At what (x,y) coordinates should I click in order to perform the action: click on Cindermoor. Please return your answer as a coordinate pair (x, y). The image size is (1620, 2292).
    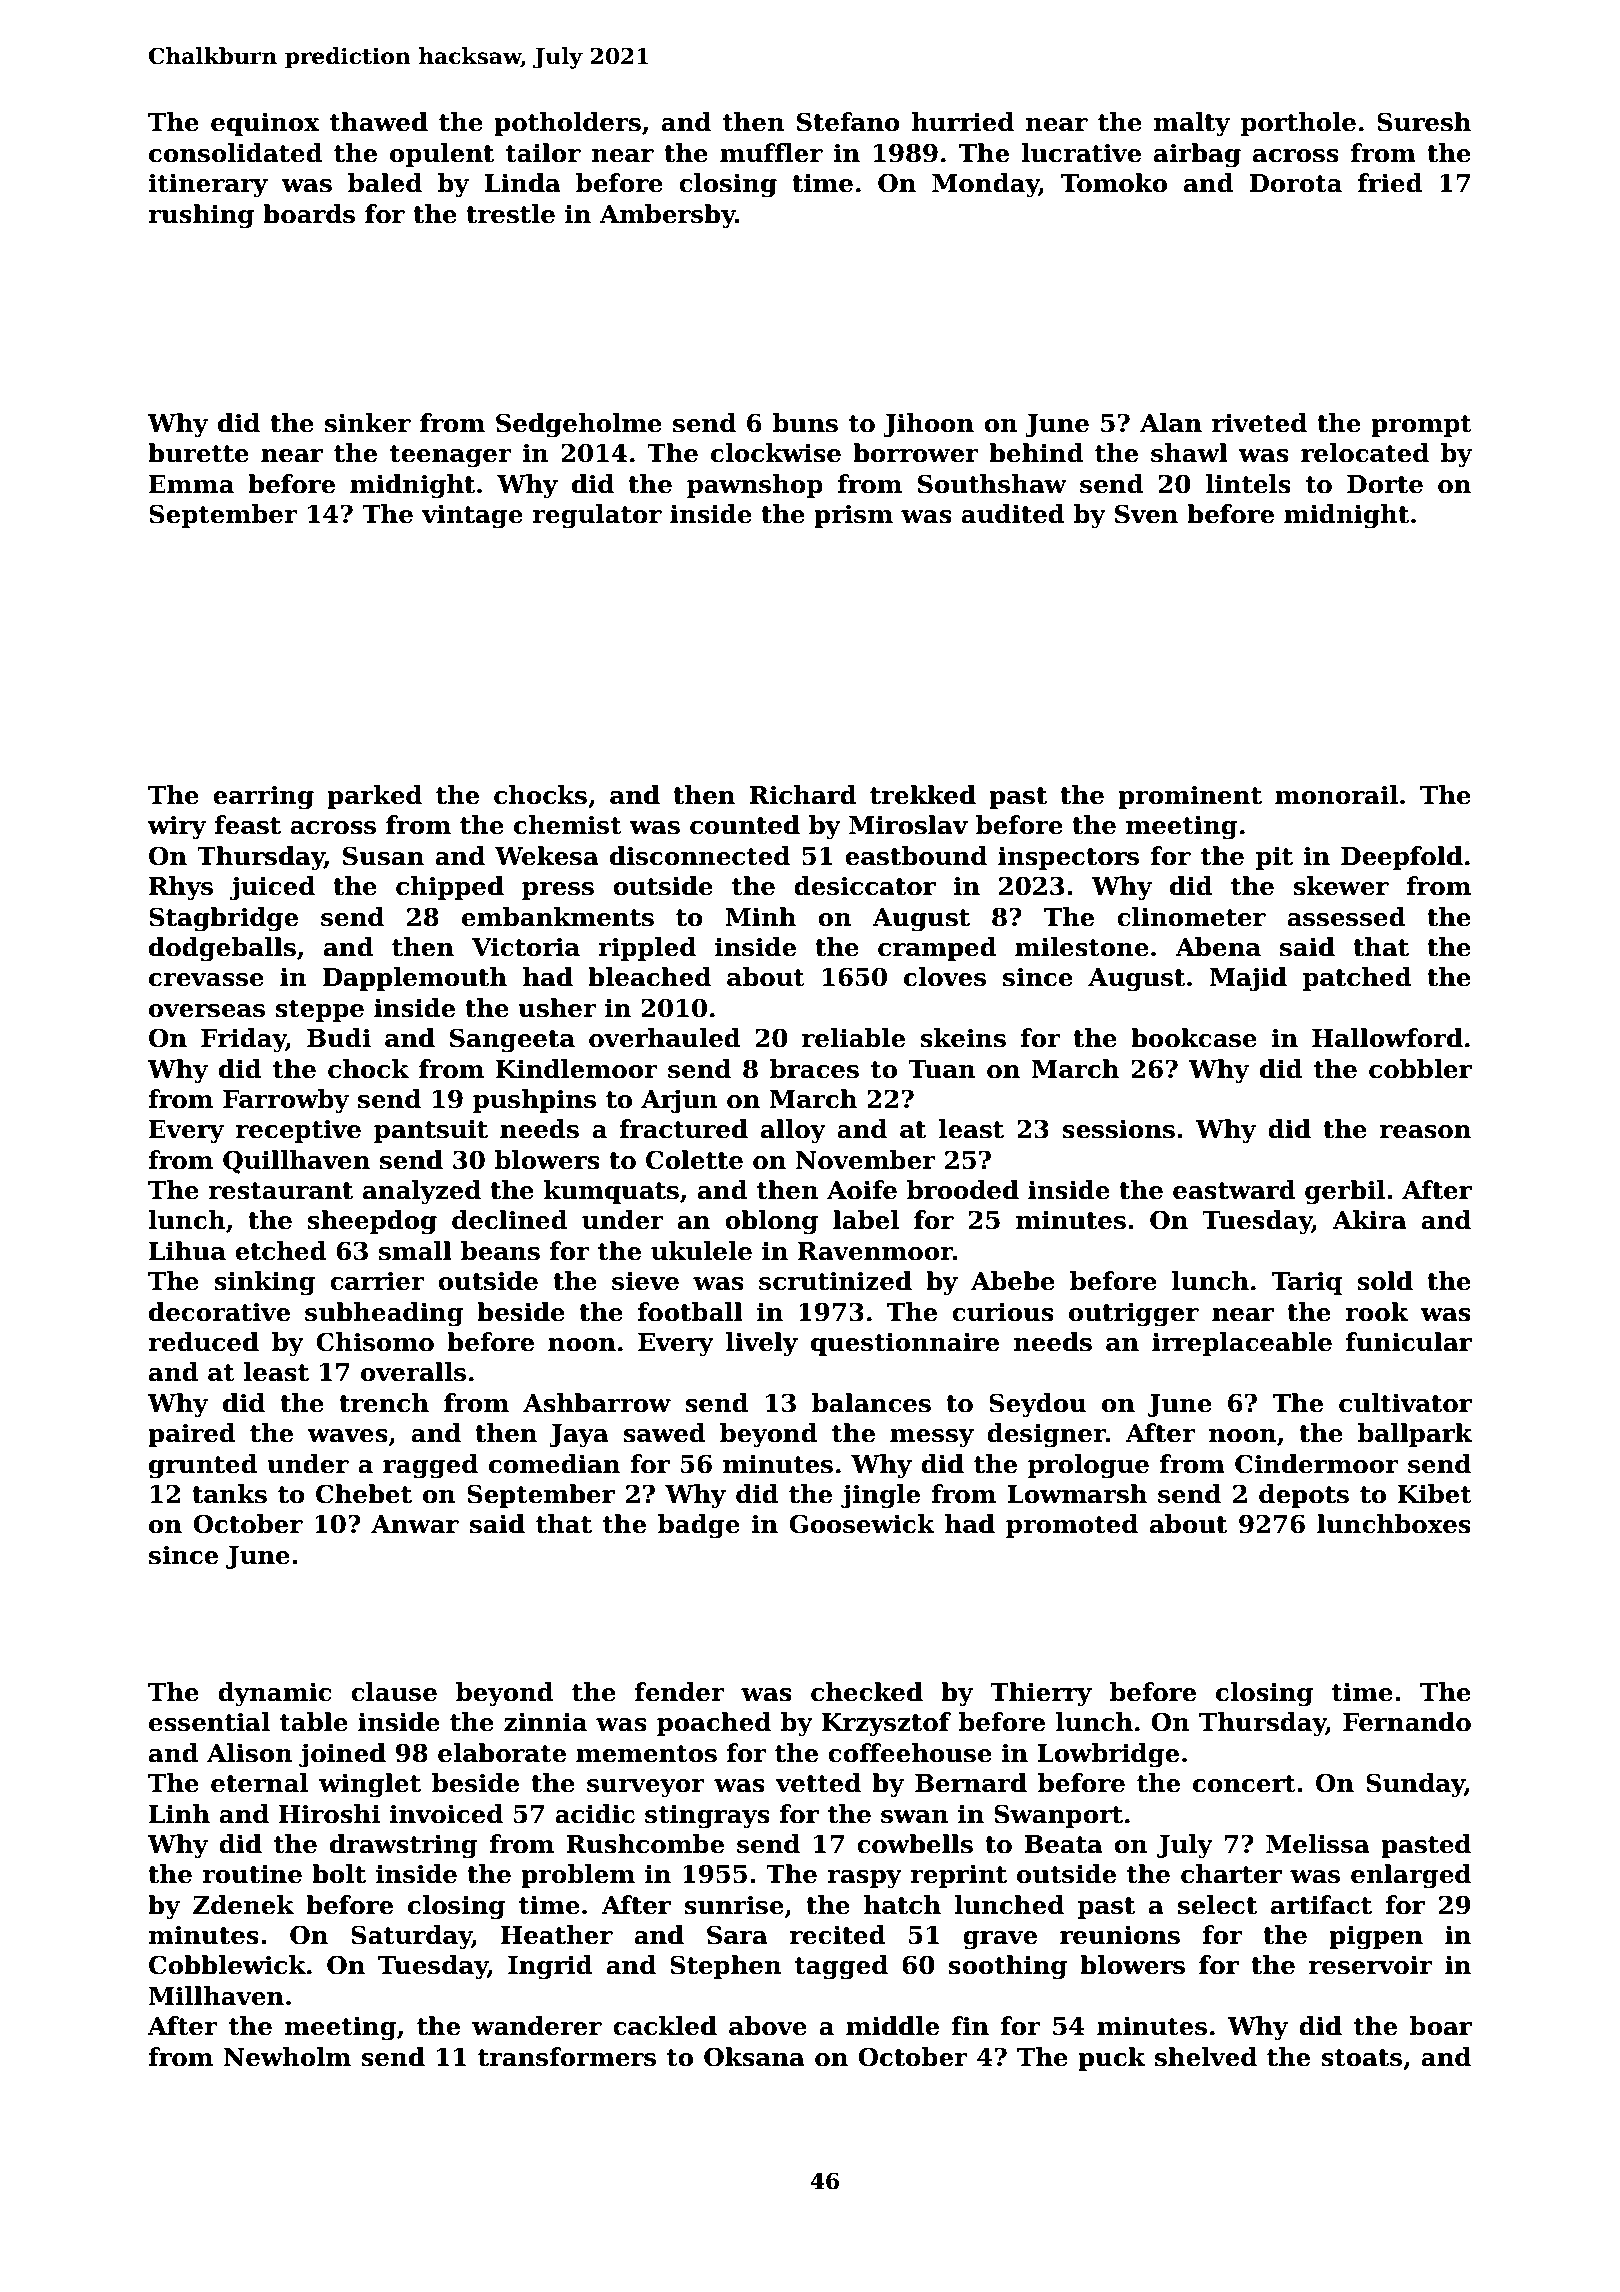
    Looking at the image, I should click on (1317, 1464).
